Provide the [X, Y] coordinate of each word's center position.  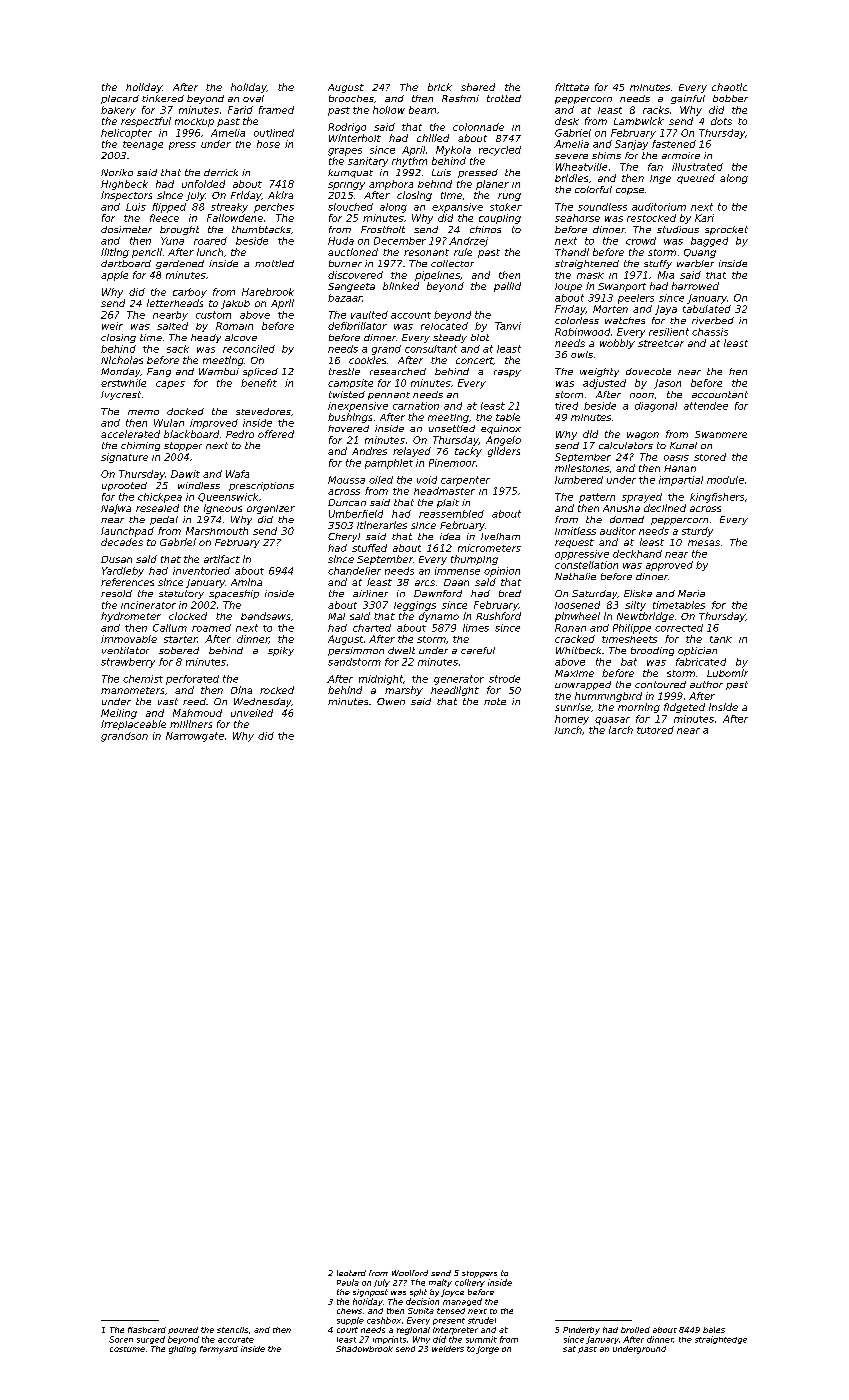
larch [621, 730]
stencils [232, 1330]
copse [630, 191]
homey [572, 720]
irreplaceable [133, 725]
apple [114, 276]
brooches [351, 98]
